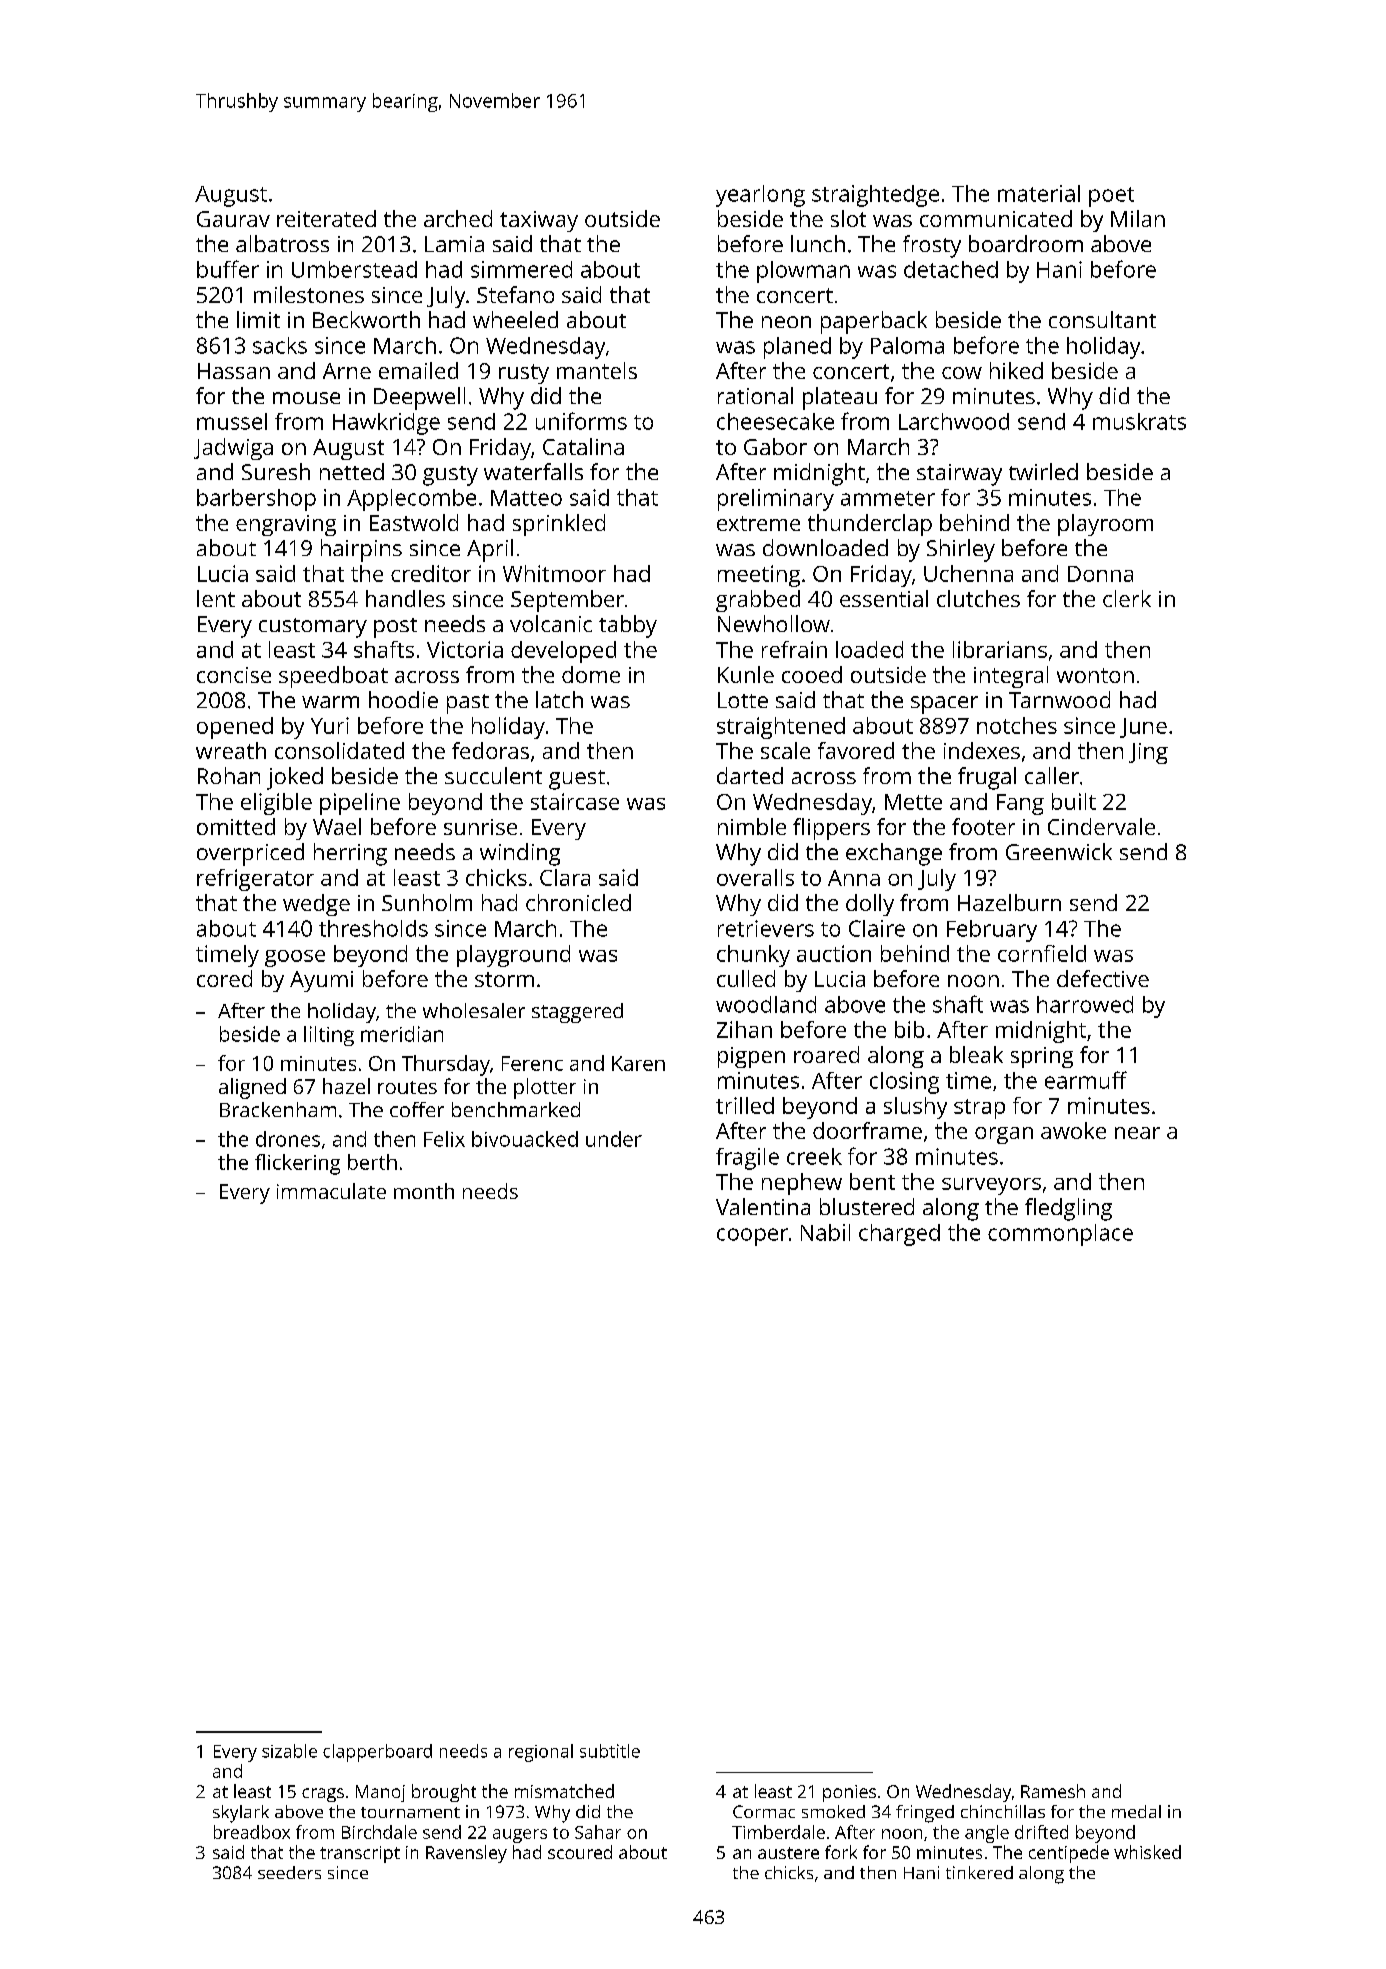  I want to click on defective, so click(1103, 978).
